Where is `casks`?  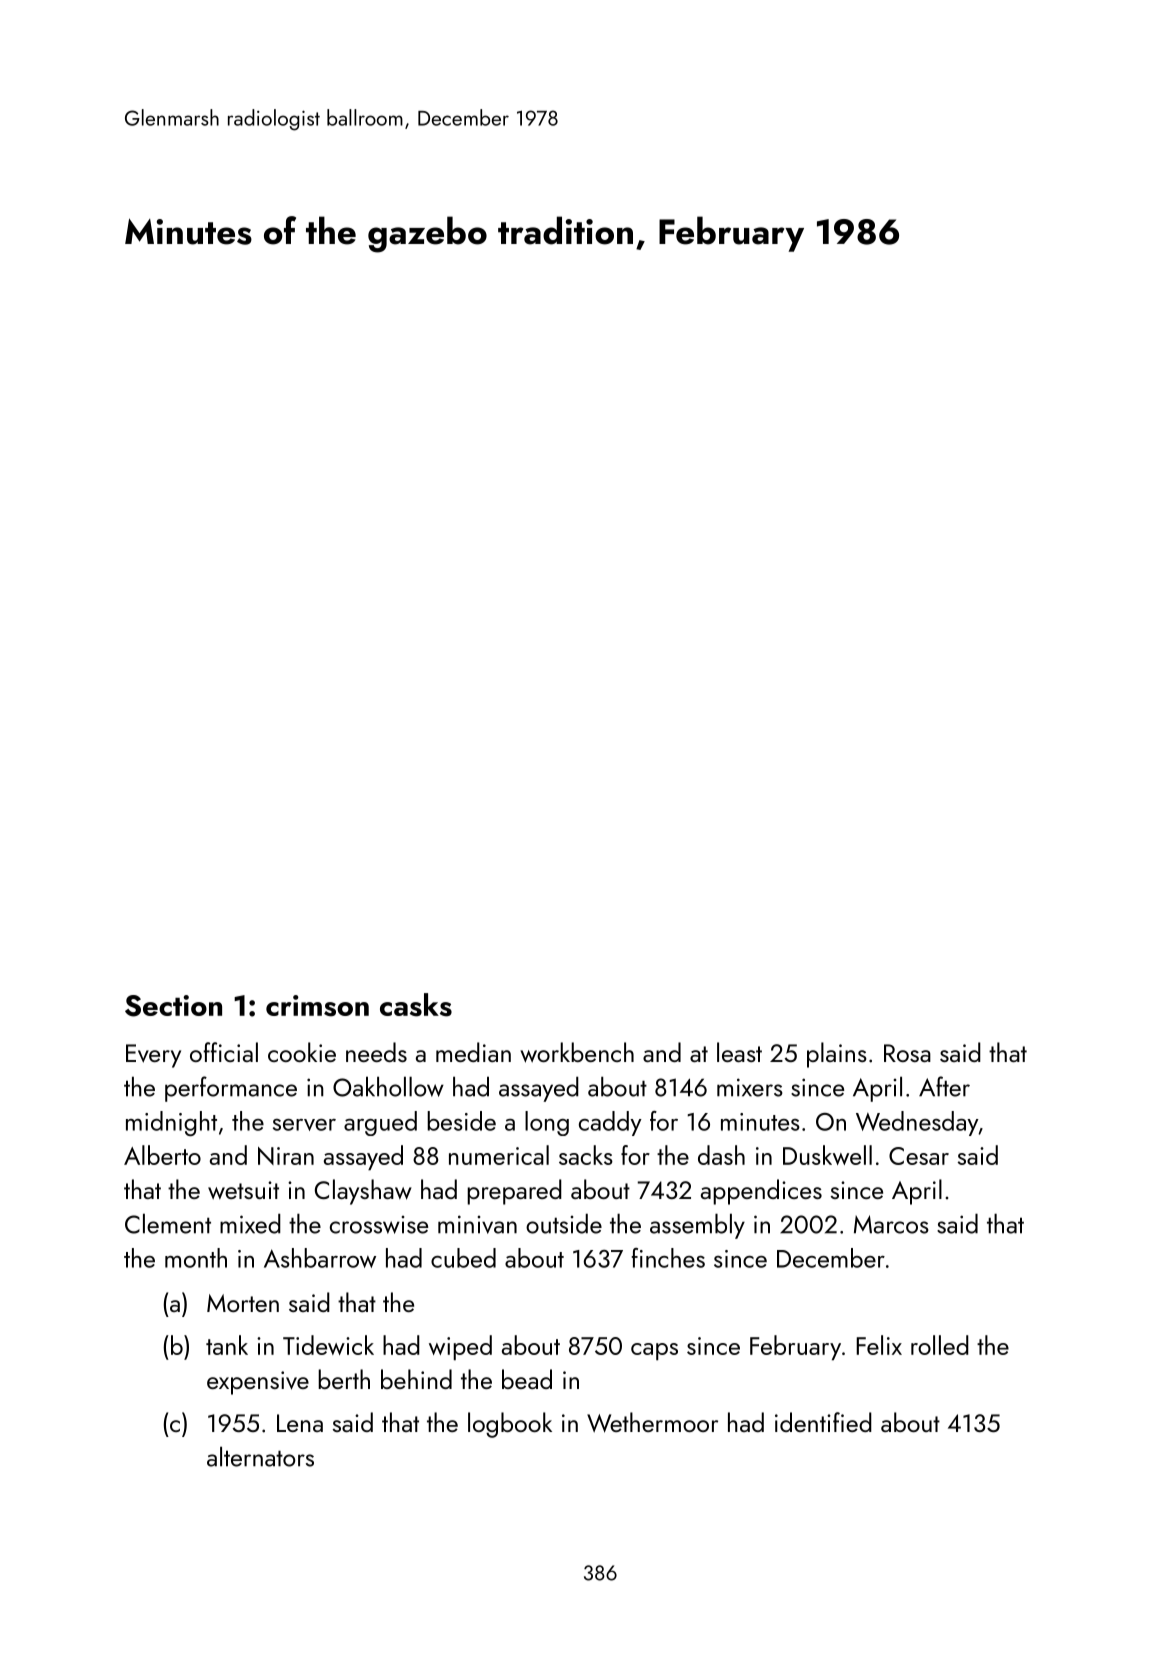 casks is located at coordinates (416, 1005).
